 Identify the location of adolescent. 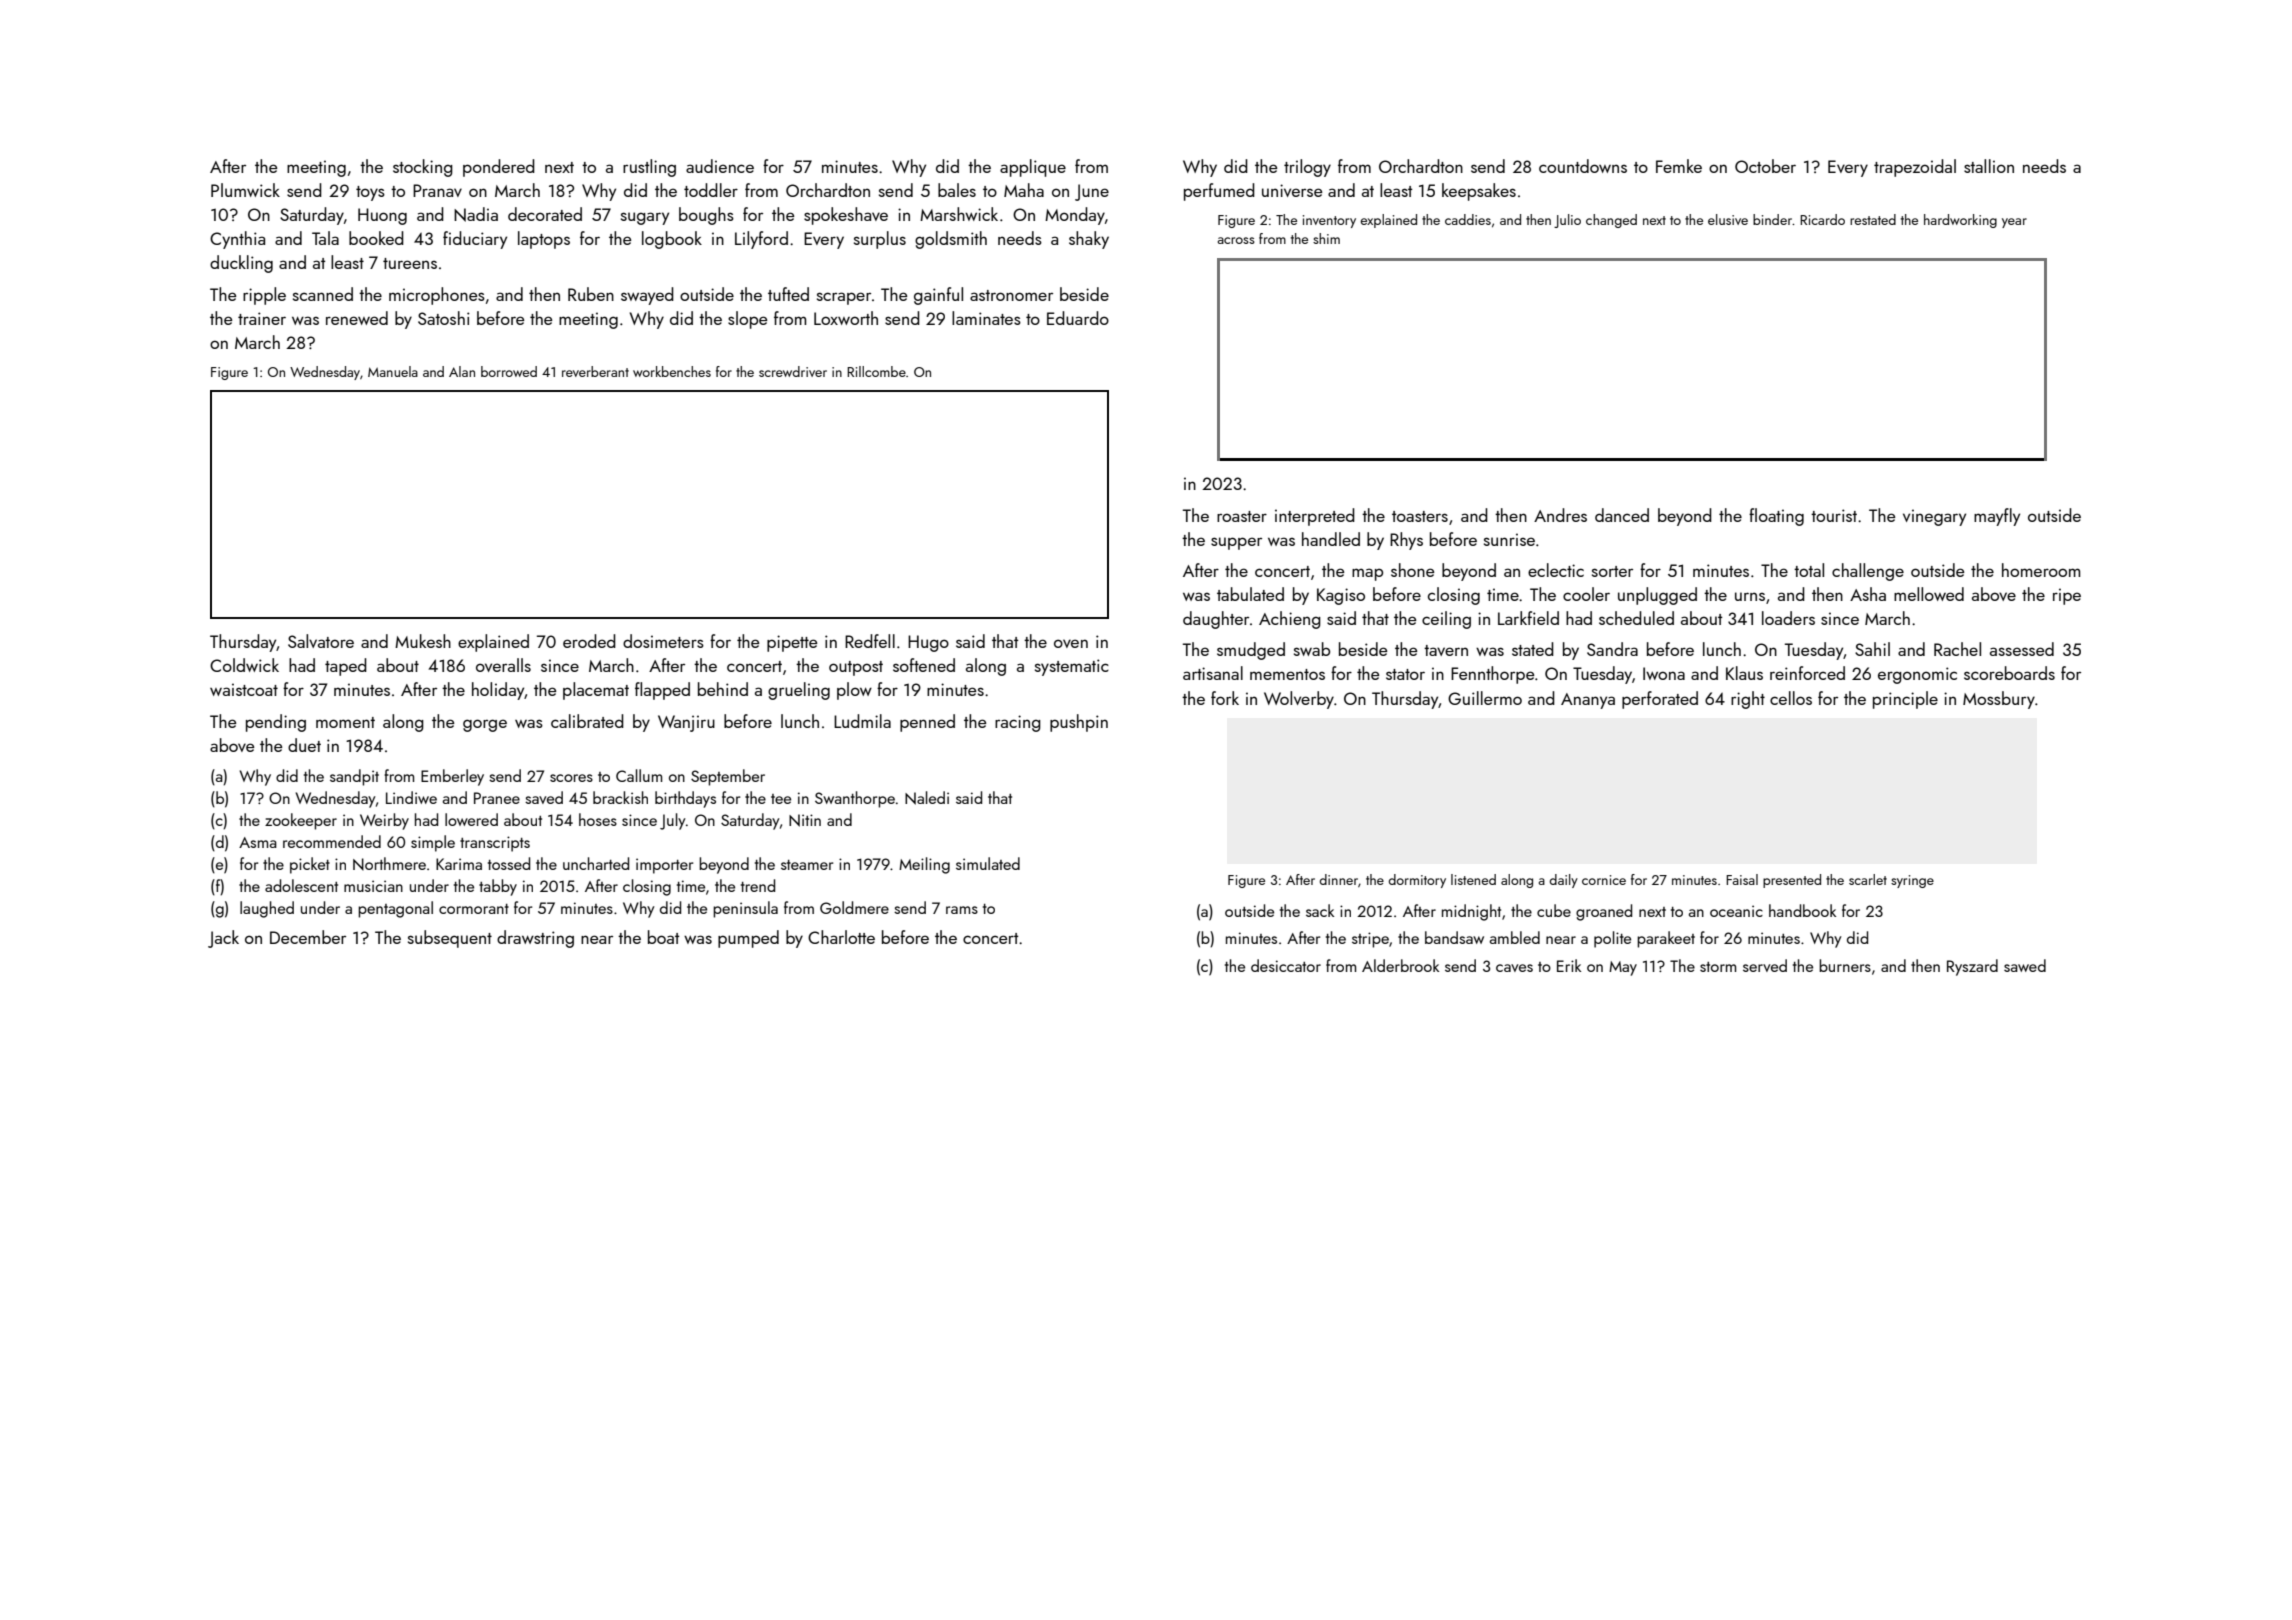
(301, 885).
